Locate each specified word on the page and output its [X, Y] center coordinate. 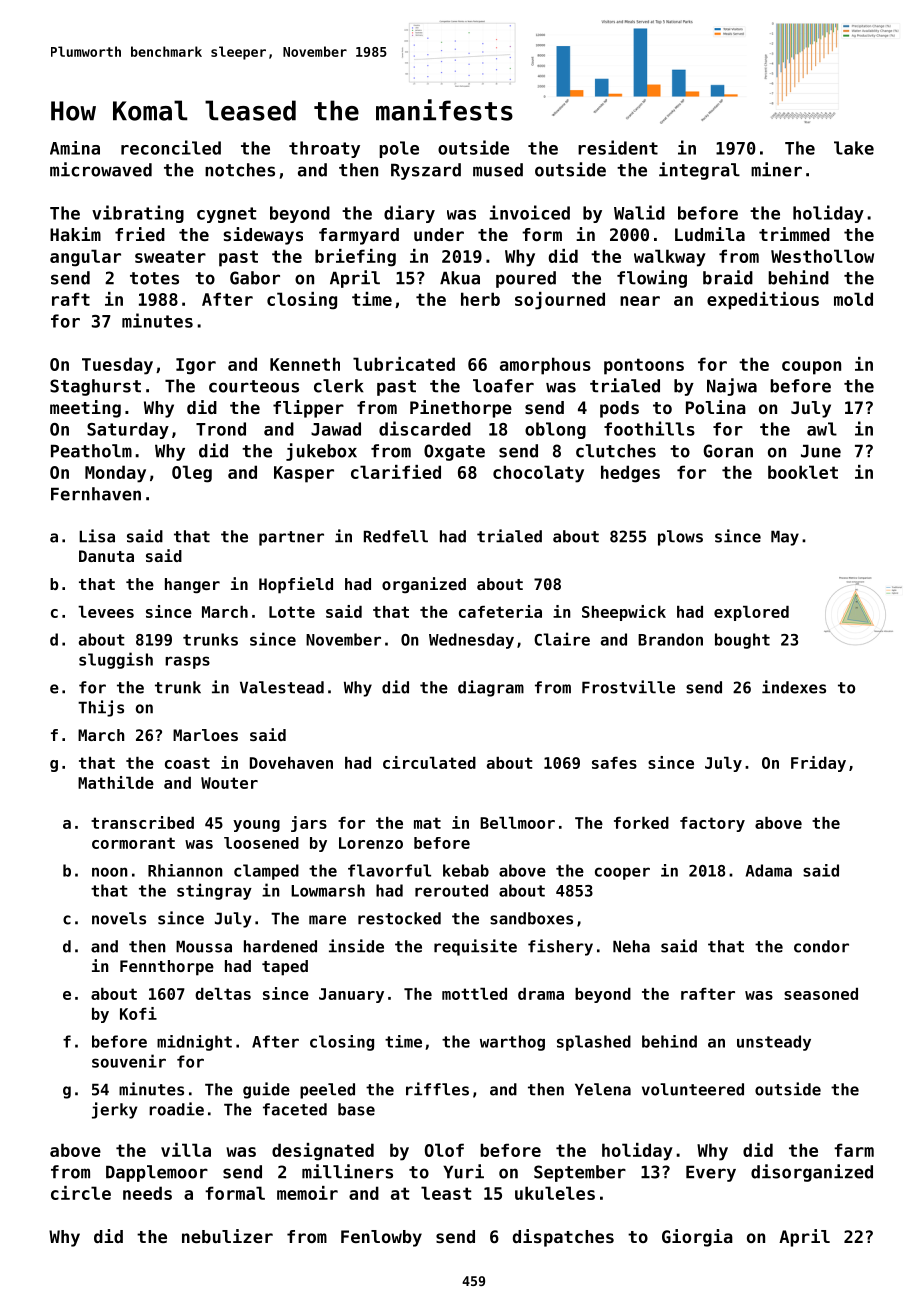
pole [399, 149]
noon [110, 872]
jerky [114, 1110]
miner [776, 169]
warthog [512, 1043]
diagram [491, 688]
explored [751, 613]
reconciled [171, 147]
